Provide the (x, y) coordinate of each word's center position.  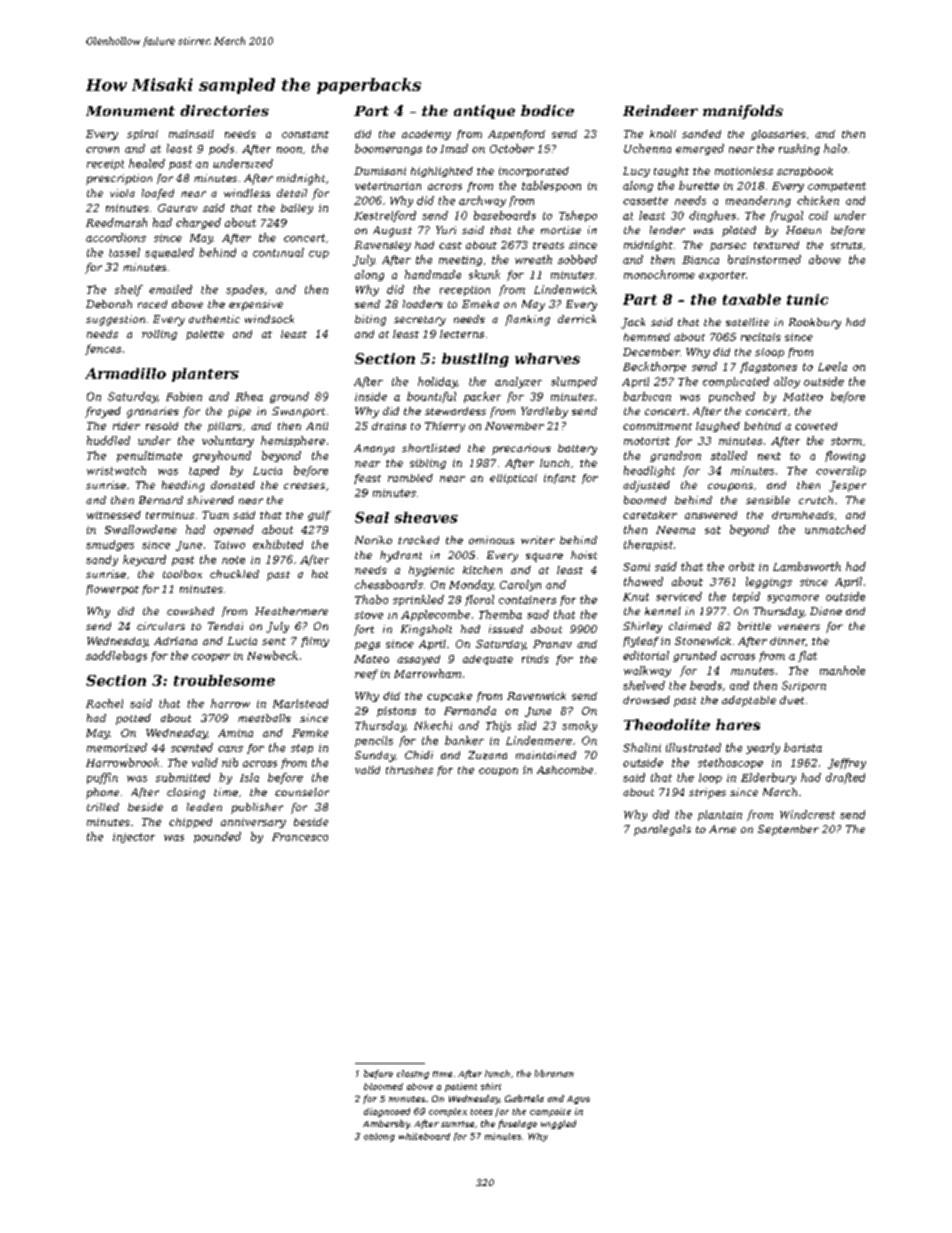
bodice (547, 110)
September (788, 830)
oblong (379, 1137)
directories (224, 110)
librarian (554, 1073)
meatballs (264, 718)
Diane (826, 611)
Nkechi (433, 725)
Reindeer (660, 110)
